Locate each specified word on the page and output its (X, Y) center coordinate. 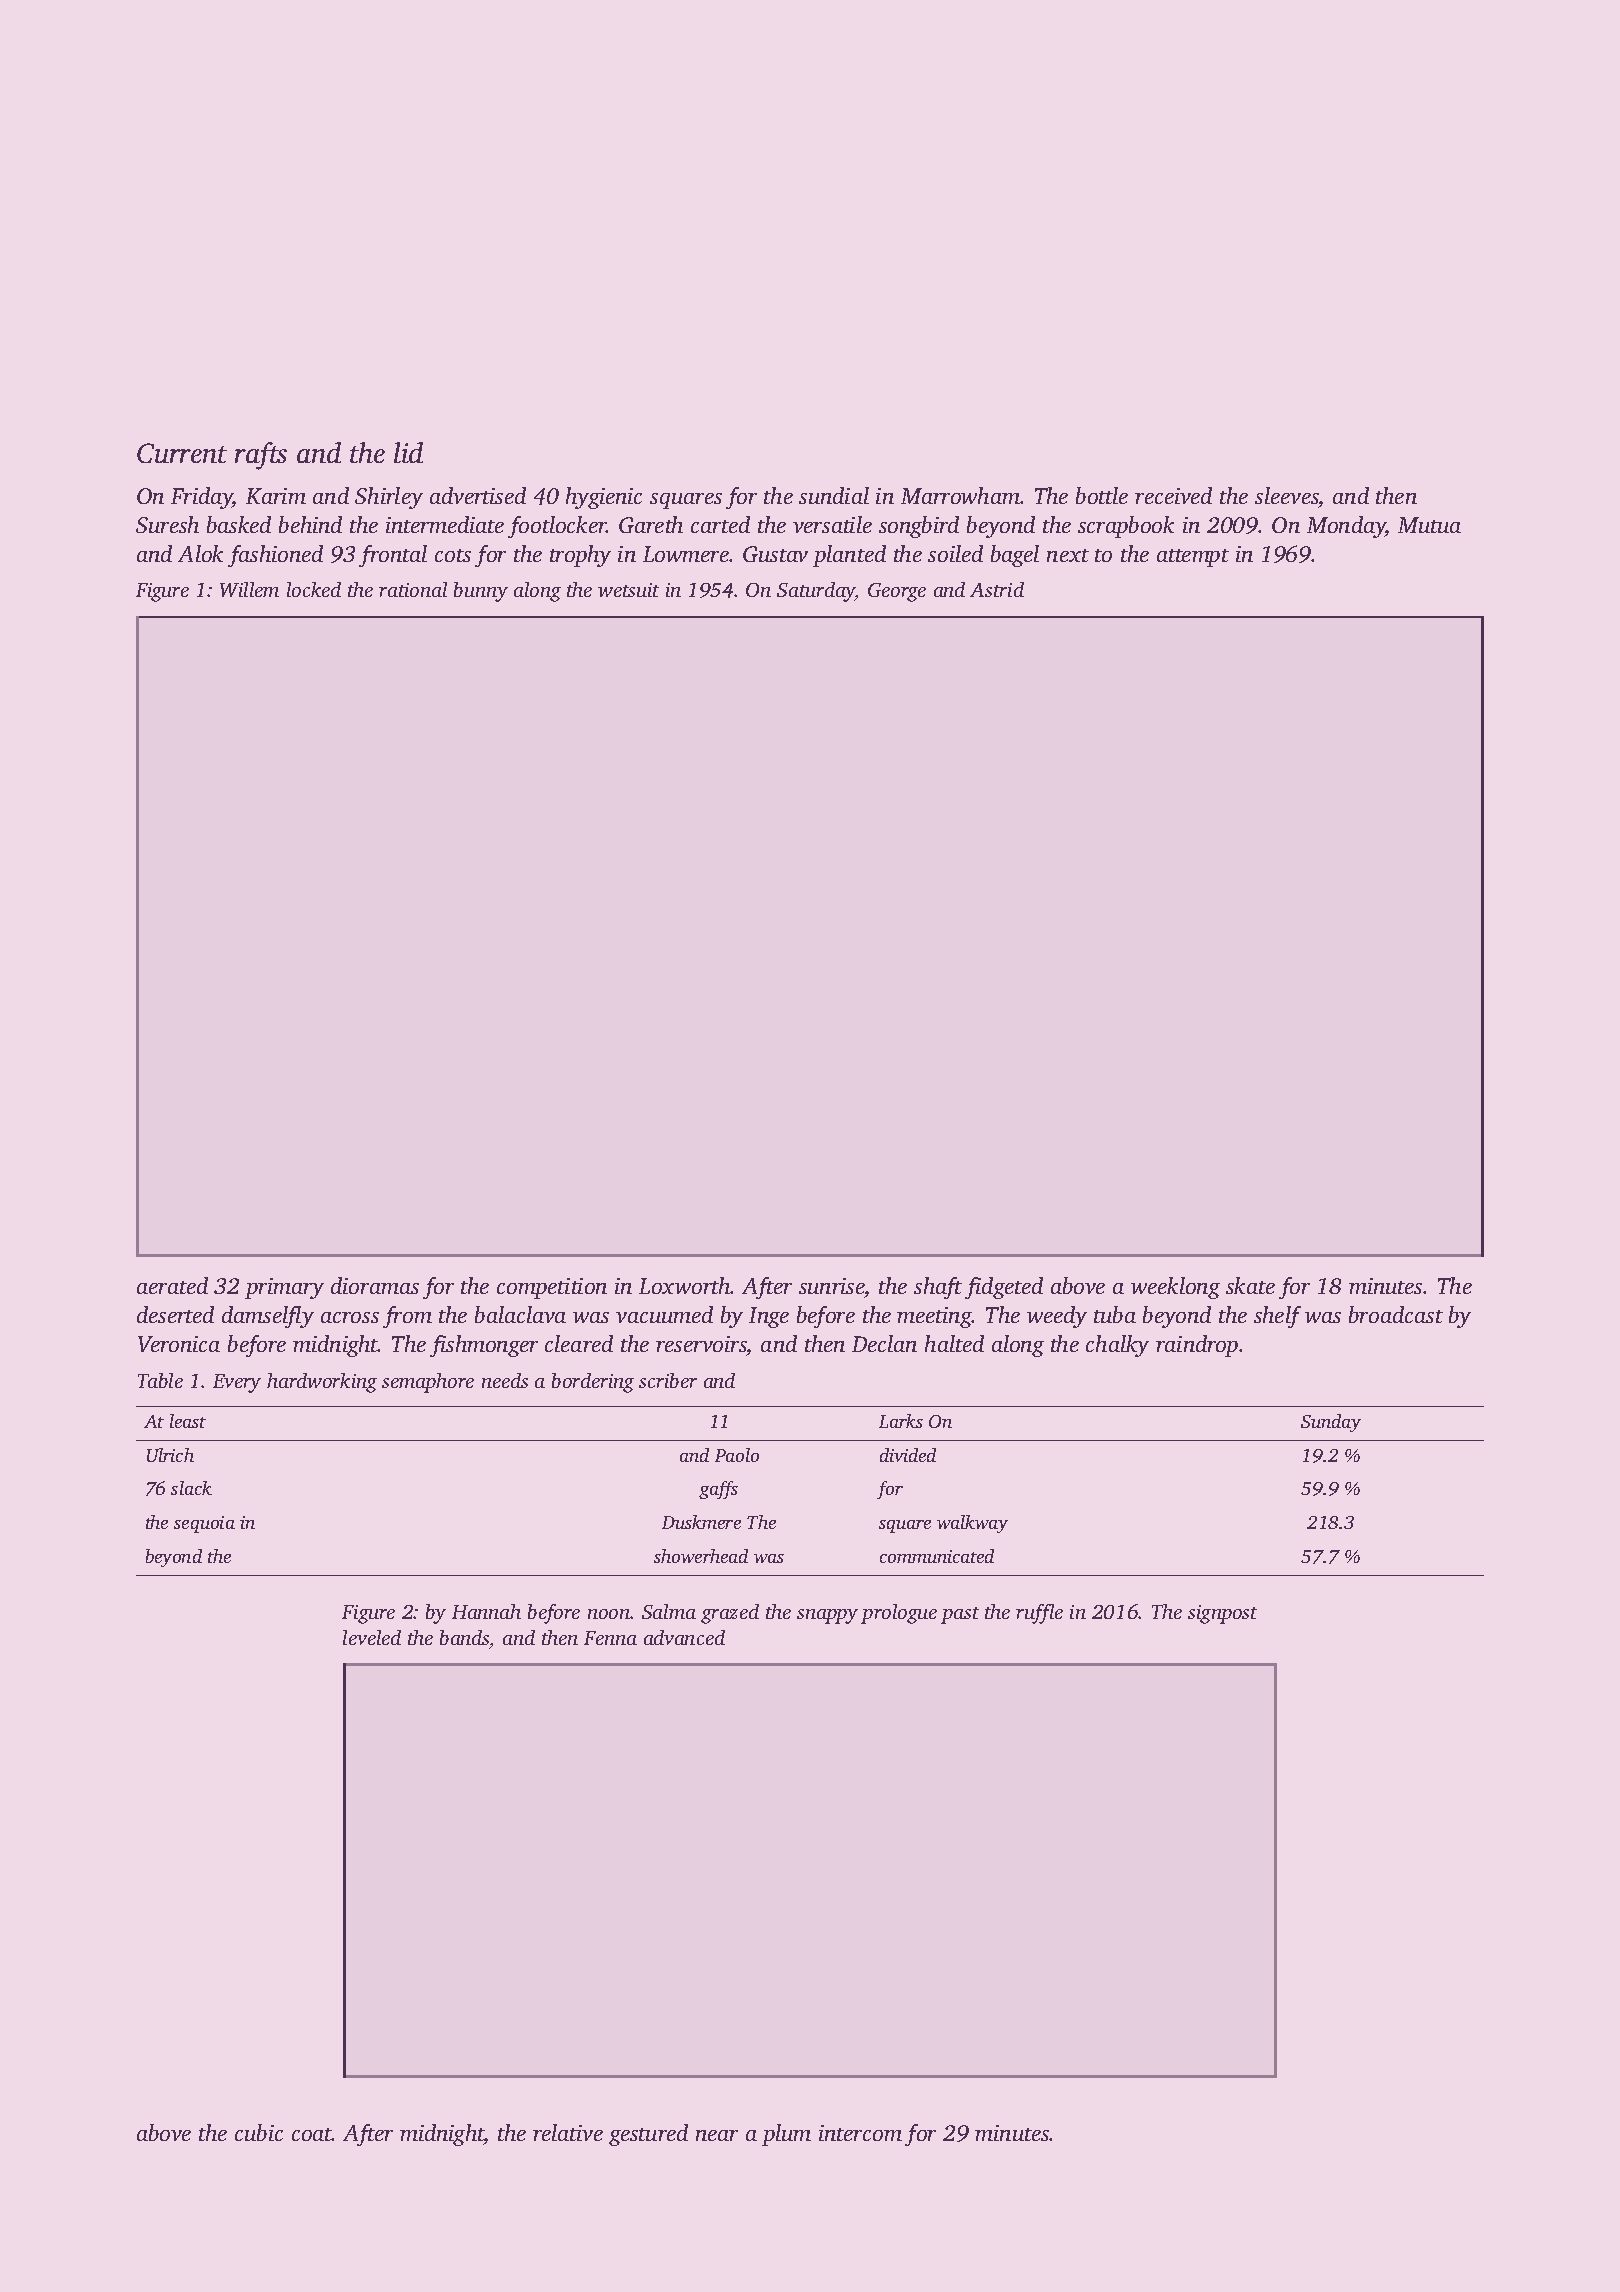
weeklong (1175, 1288)
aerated (172, 1285)
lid (408, 452)
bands (464, 1637)
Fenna (610, 1638)
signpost (1222, 1614)
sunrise (832, 1286)
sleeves (1287, 495)
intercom (860, 2133)
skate (1250, 1285)
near (717, 2135)
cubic (259, 2132)
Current (182, 453)
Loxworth (685, 1285)
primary (284, 1288)
